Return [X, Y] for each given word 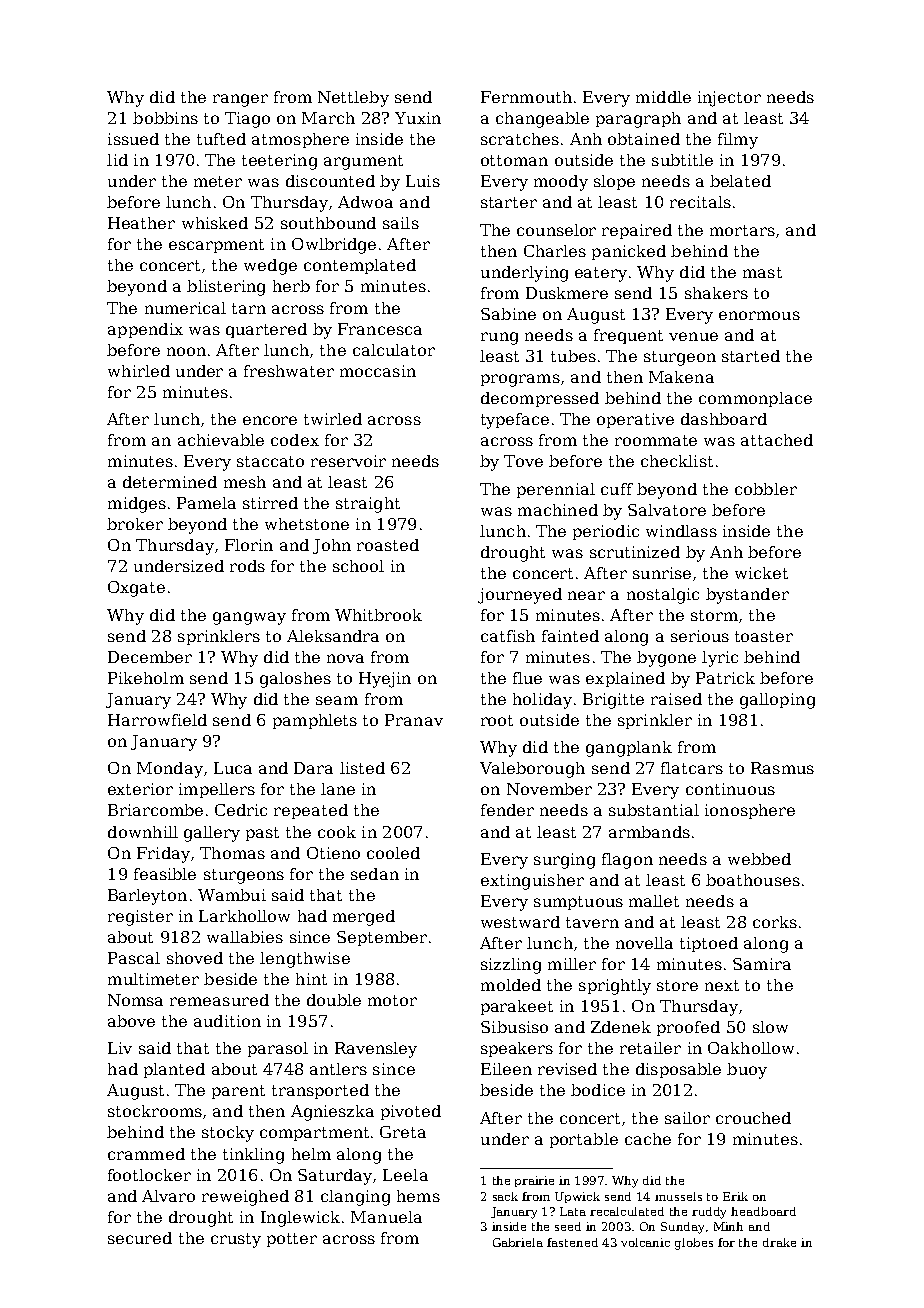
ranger [240, 100]
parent [238, 1092]
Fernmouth [526, 97]
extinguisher [532, 882]
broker [135, 524]
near [586, 595]
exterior [140, 789]
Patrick [725, 678]
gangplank [629, 749]
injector [729, 99]
